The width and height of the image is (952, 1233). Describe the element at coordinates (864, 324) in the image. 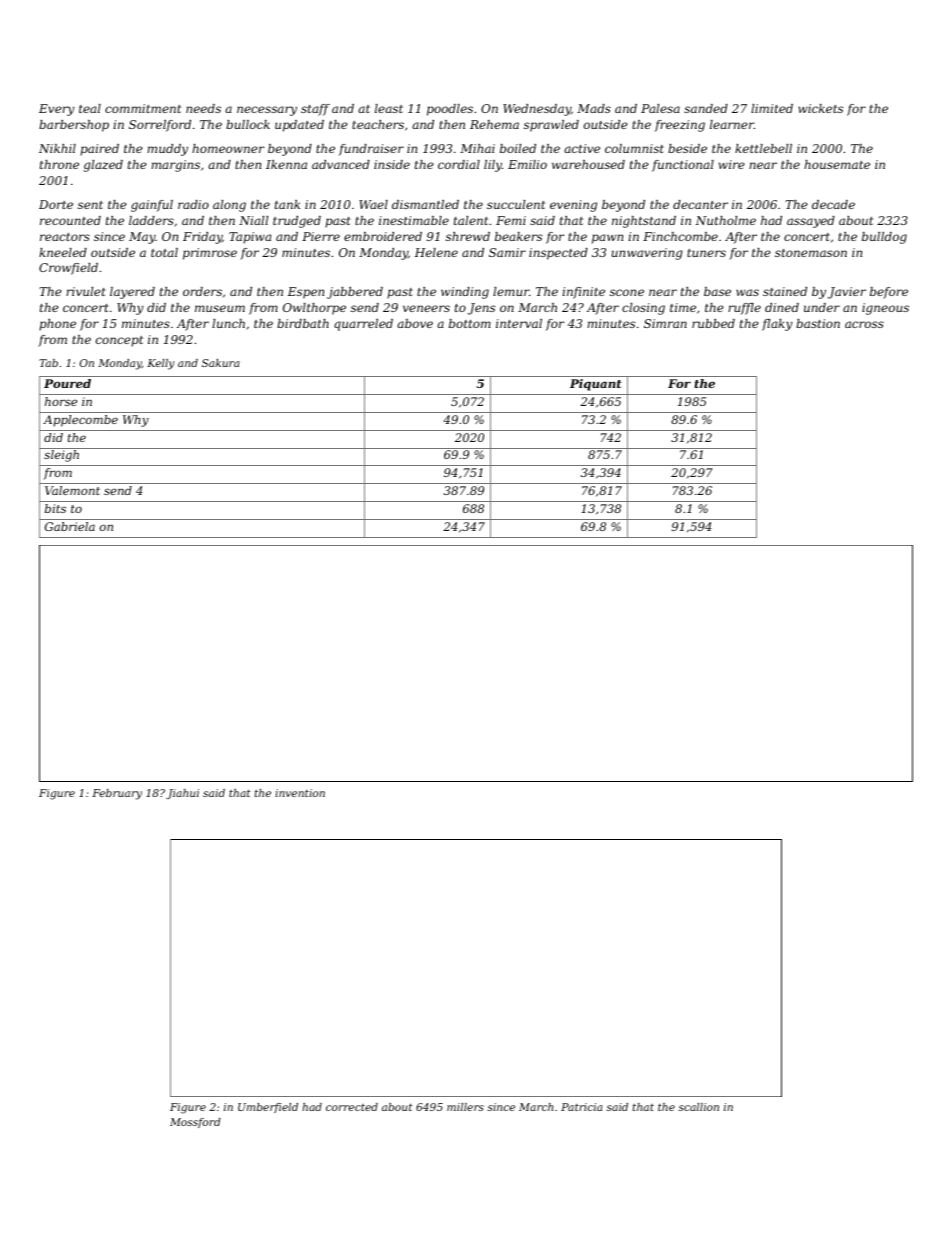

I see `across` at that location.
